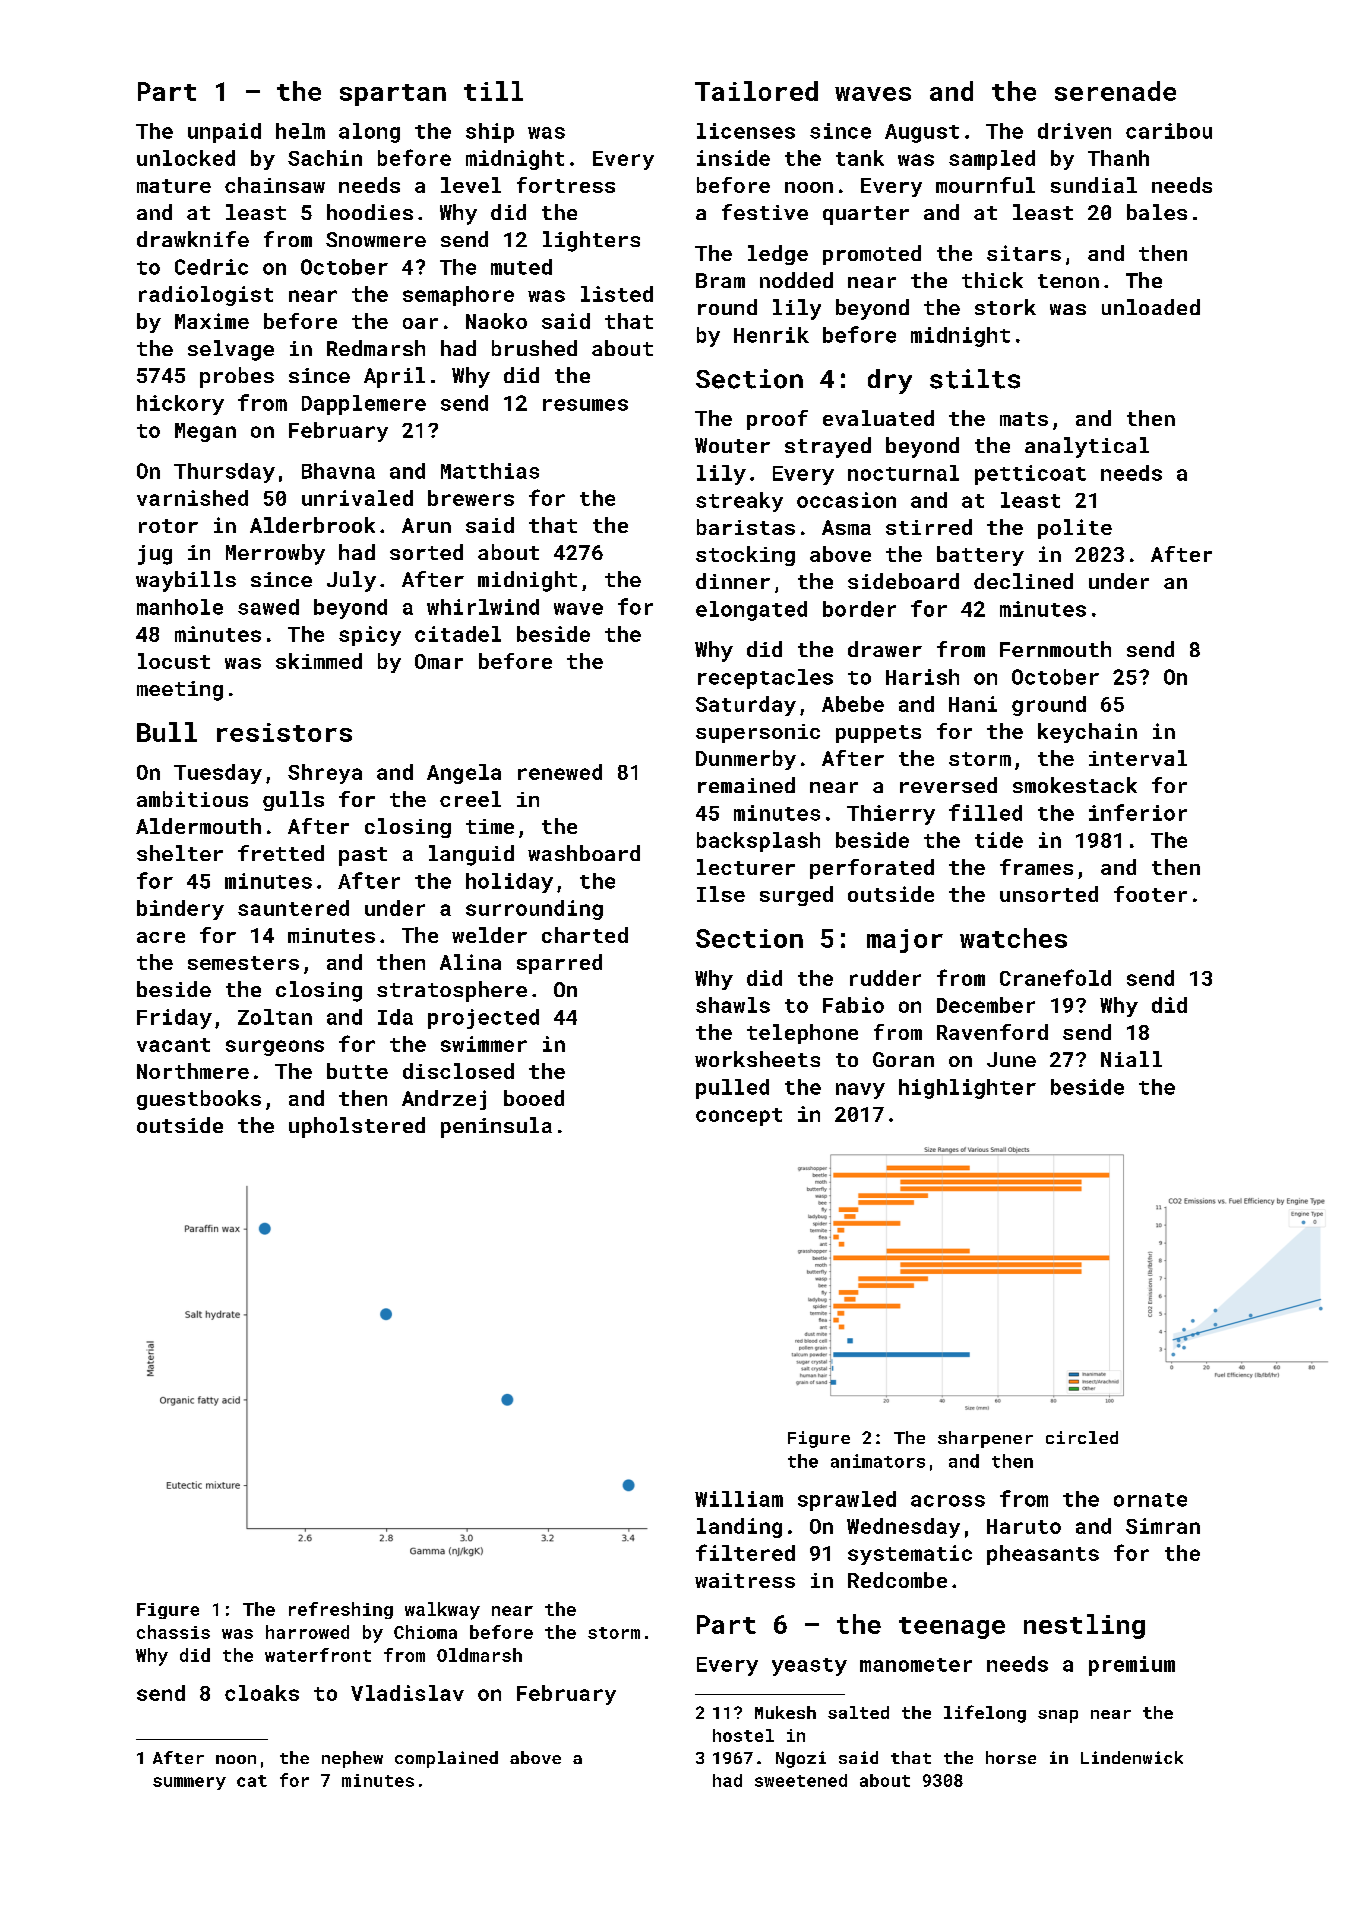 The height and width of the screenshot is (1919, 1357). Describe the element at coordinates (992, 280) in the screenshot. I see `thick` at that location.
